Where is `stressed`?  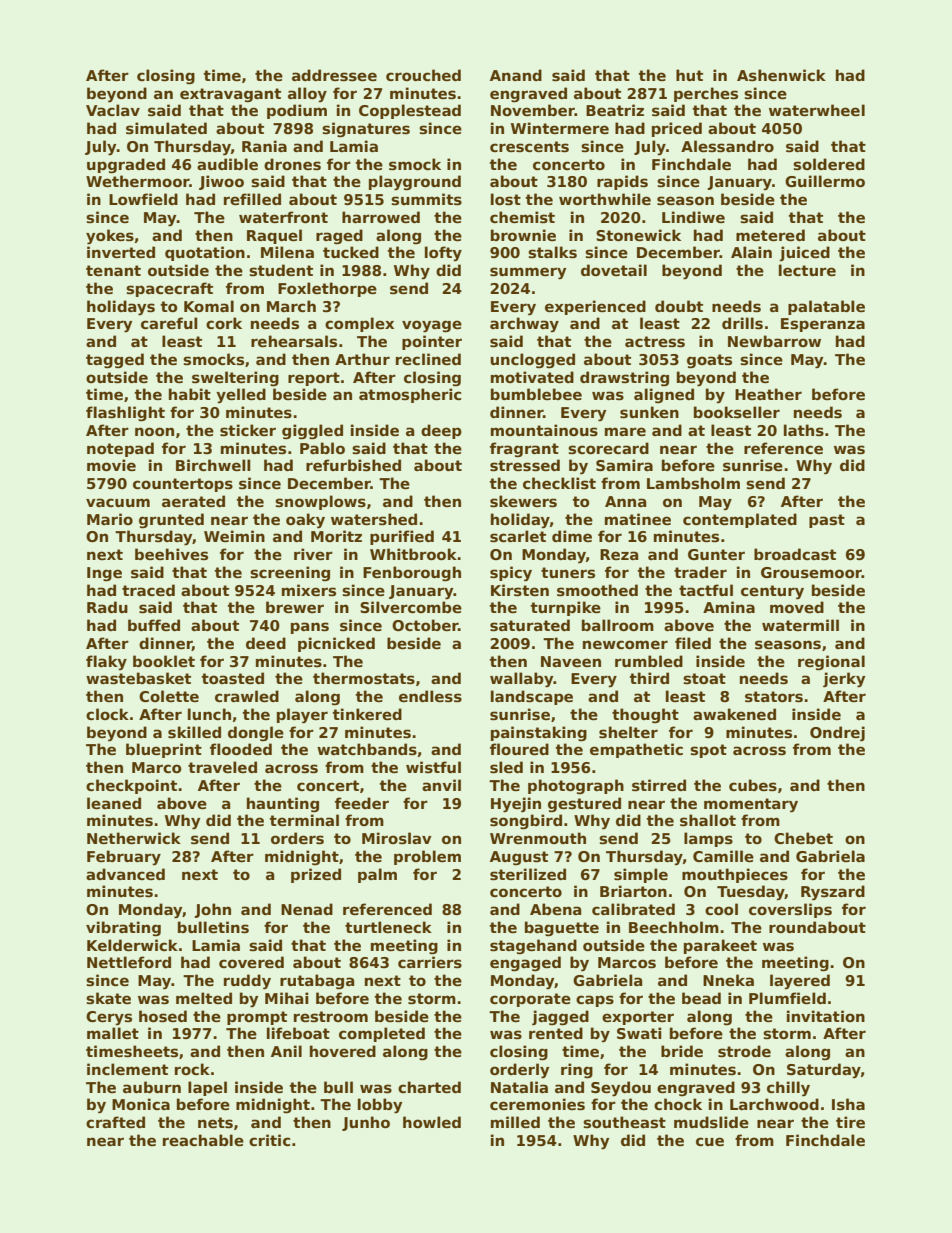 stressed is located at coordinates (525, 465).
